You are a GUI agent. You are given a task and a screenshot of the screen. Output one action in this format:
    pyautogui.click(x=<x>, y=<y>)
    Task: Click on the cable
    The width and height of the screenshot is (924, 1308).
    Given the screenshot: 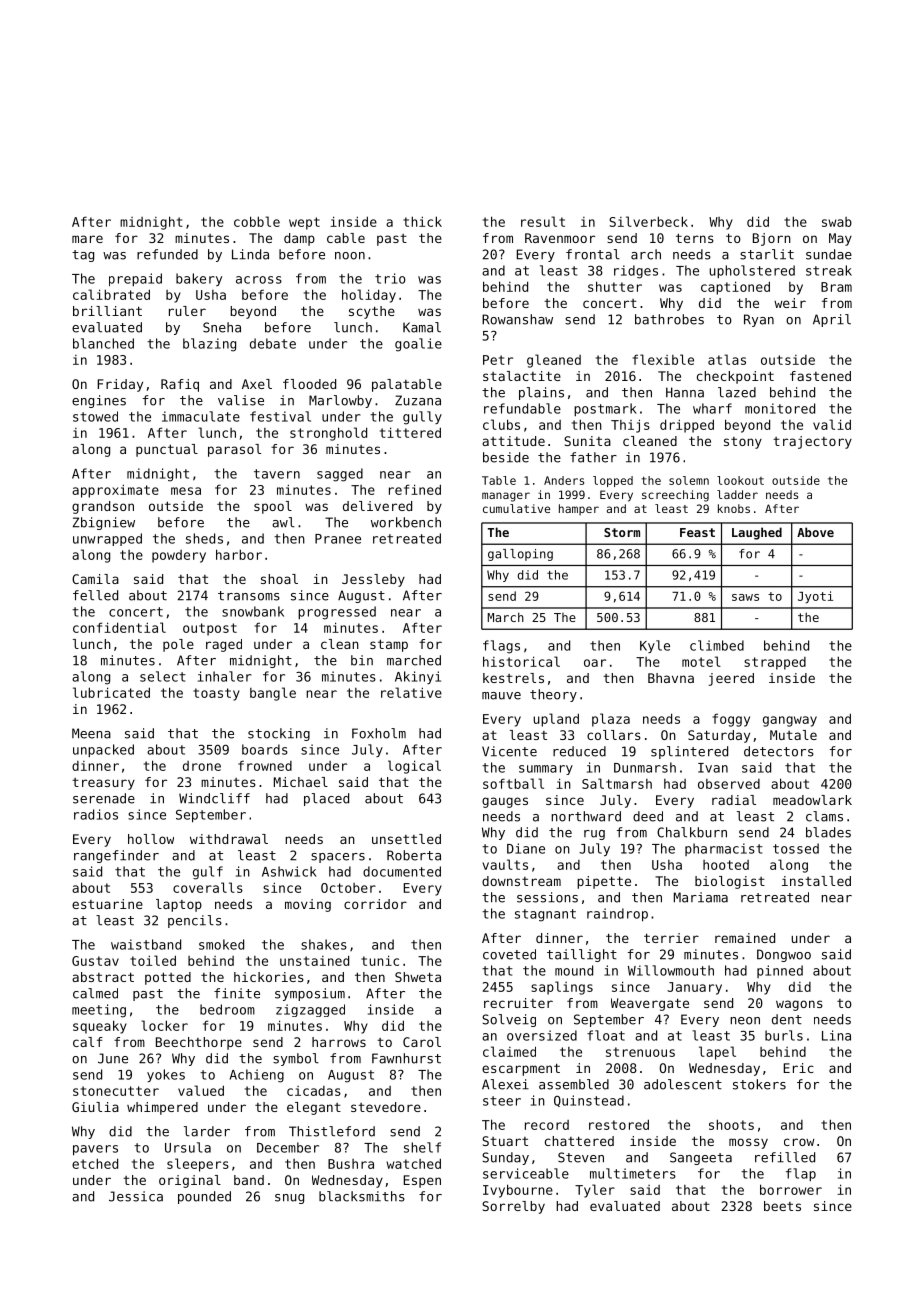 What is the action you would take?
    pyautogui.click(x=346, y=238)
